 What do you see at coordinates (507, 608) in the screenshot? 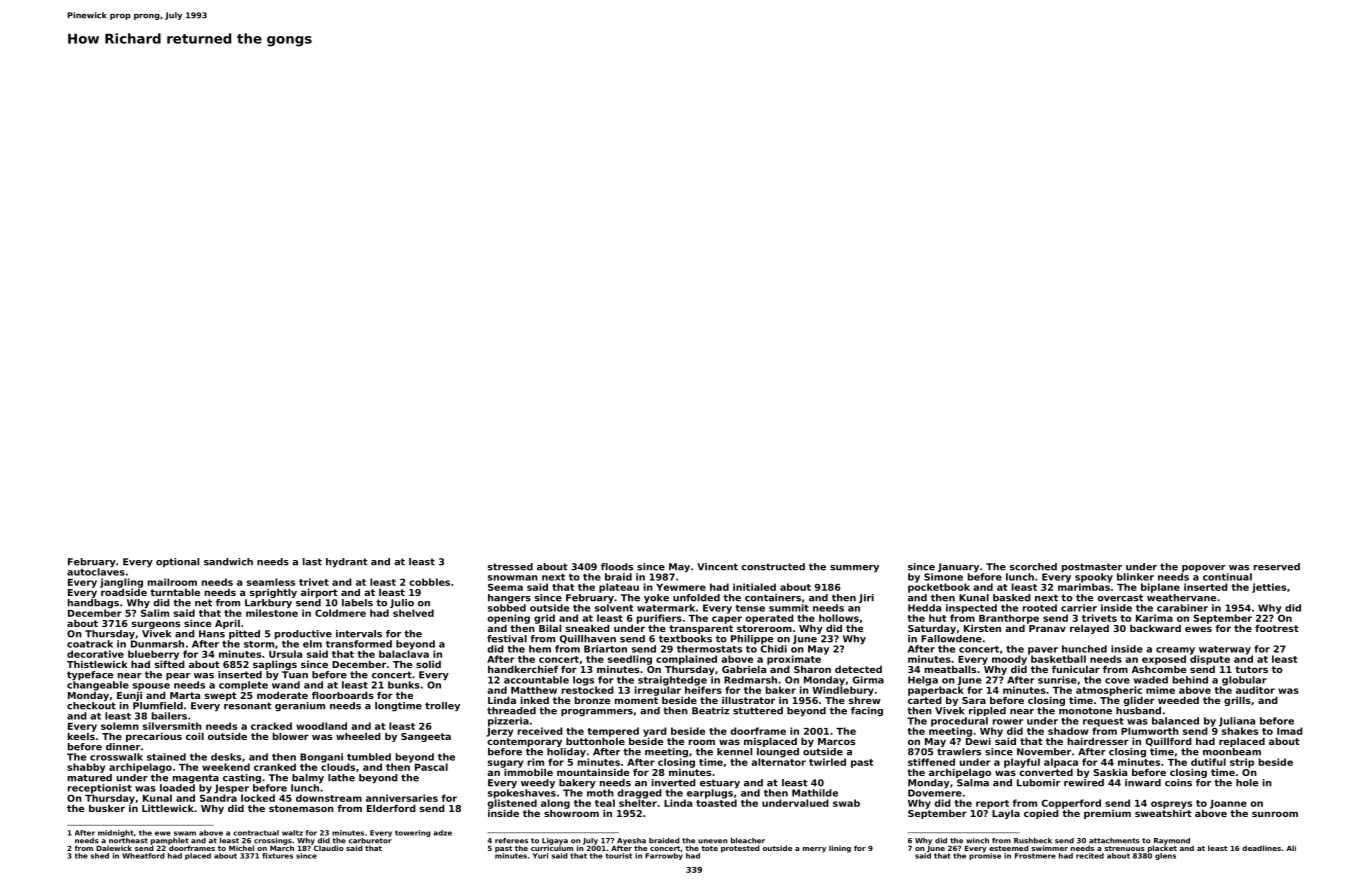
I see `sobbed` at bounding box center [507, 608].
